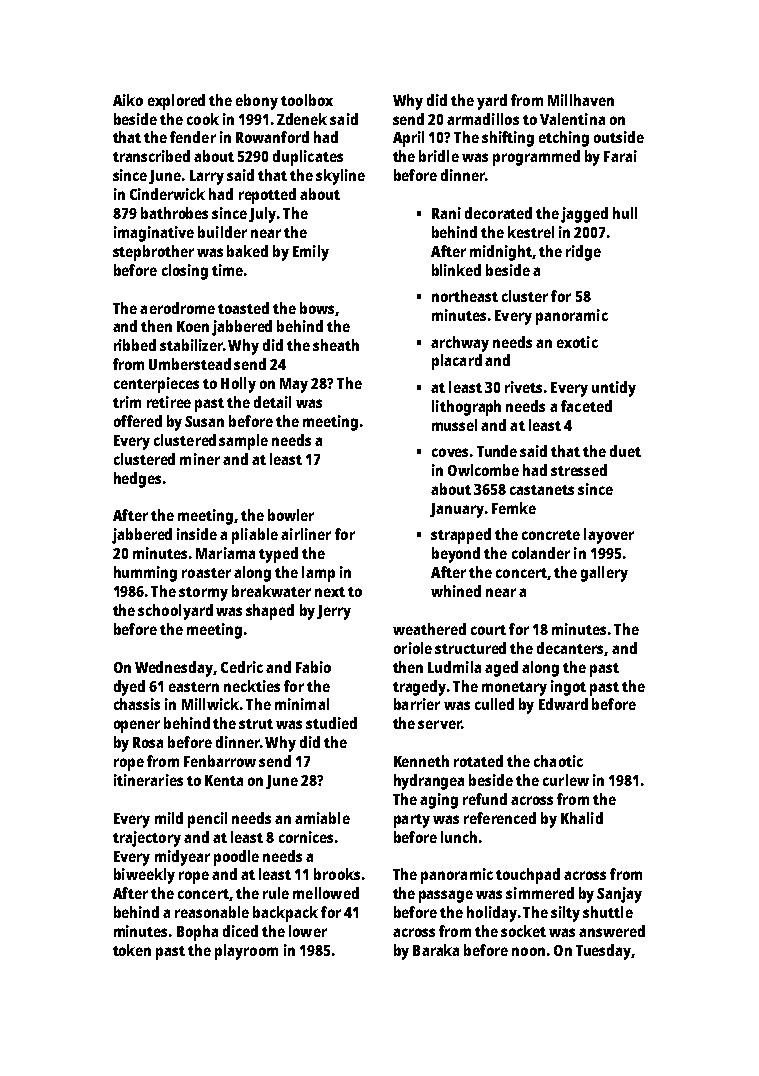 The width and height of the screenshot is (759, 1076). Describe the element at coordinates (500, 818) in the screenshot. I see `referenced` at that location.
